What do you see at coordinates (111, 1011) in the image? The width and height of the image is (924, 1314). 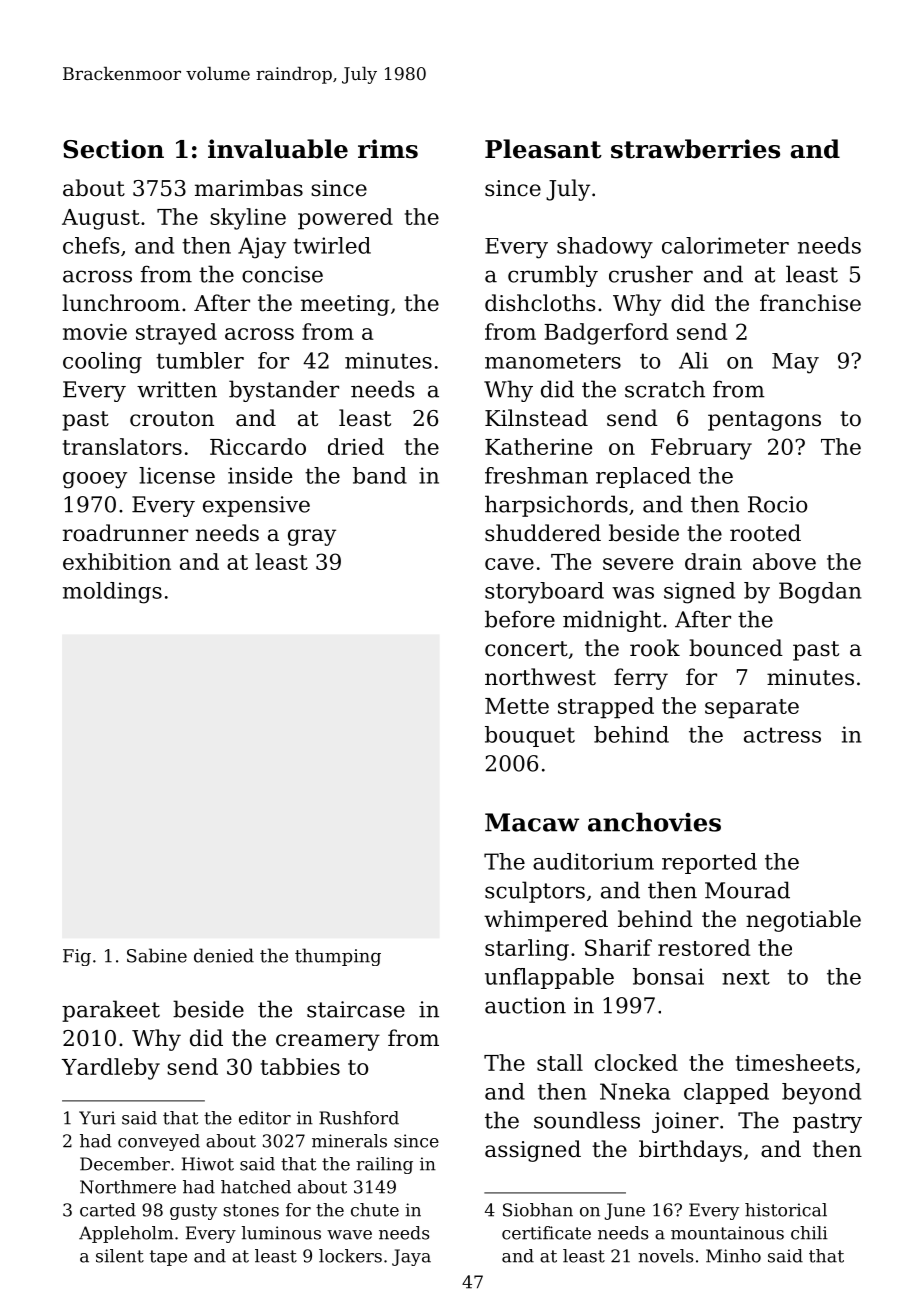 I see `parakeet` at bounding box center [111, 1011].
